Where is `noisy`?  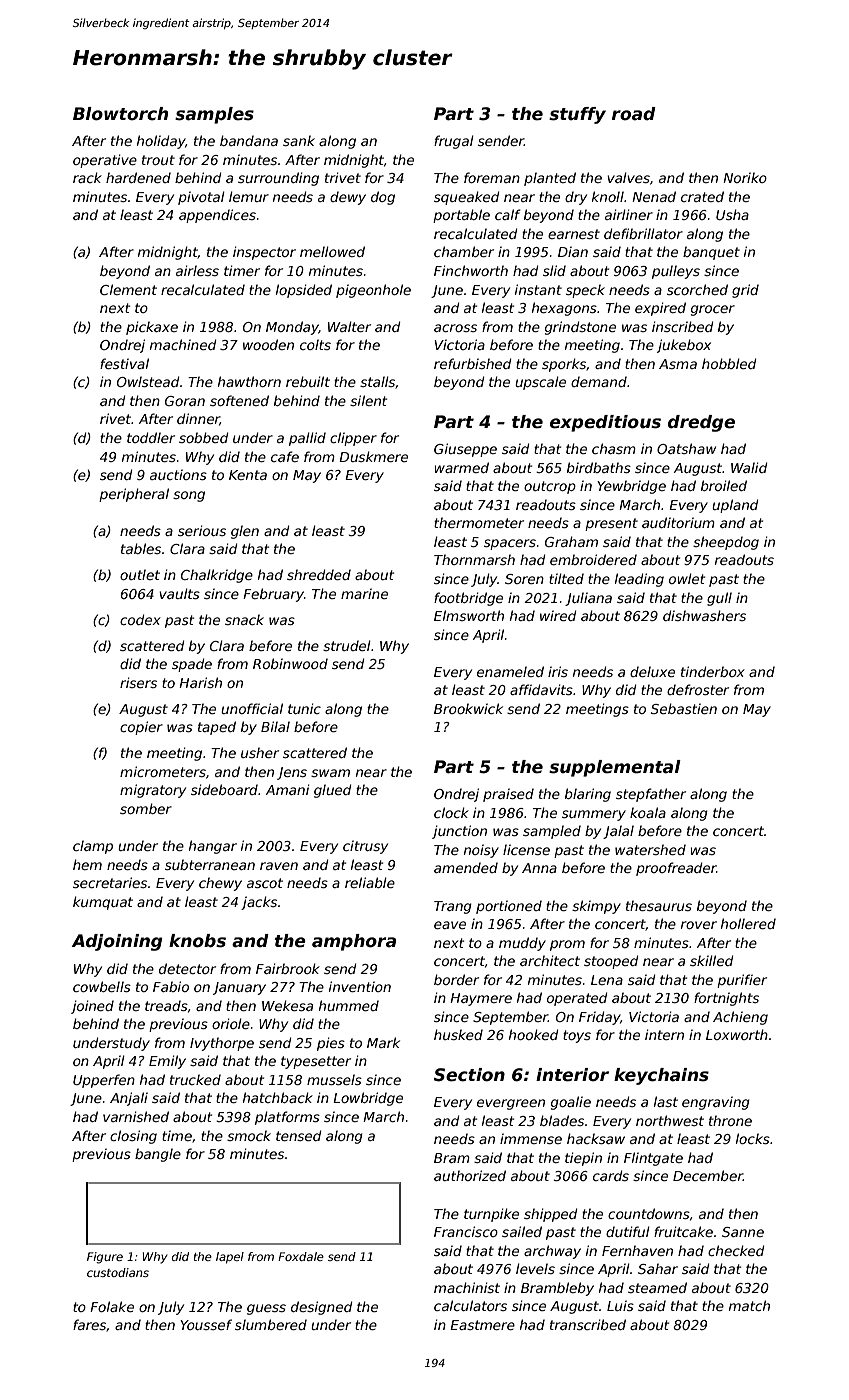
noisy is located at coordinates (481, 851).
